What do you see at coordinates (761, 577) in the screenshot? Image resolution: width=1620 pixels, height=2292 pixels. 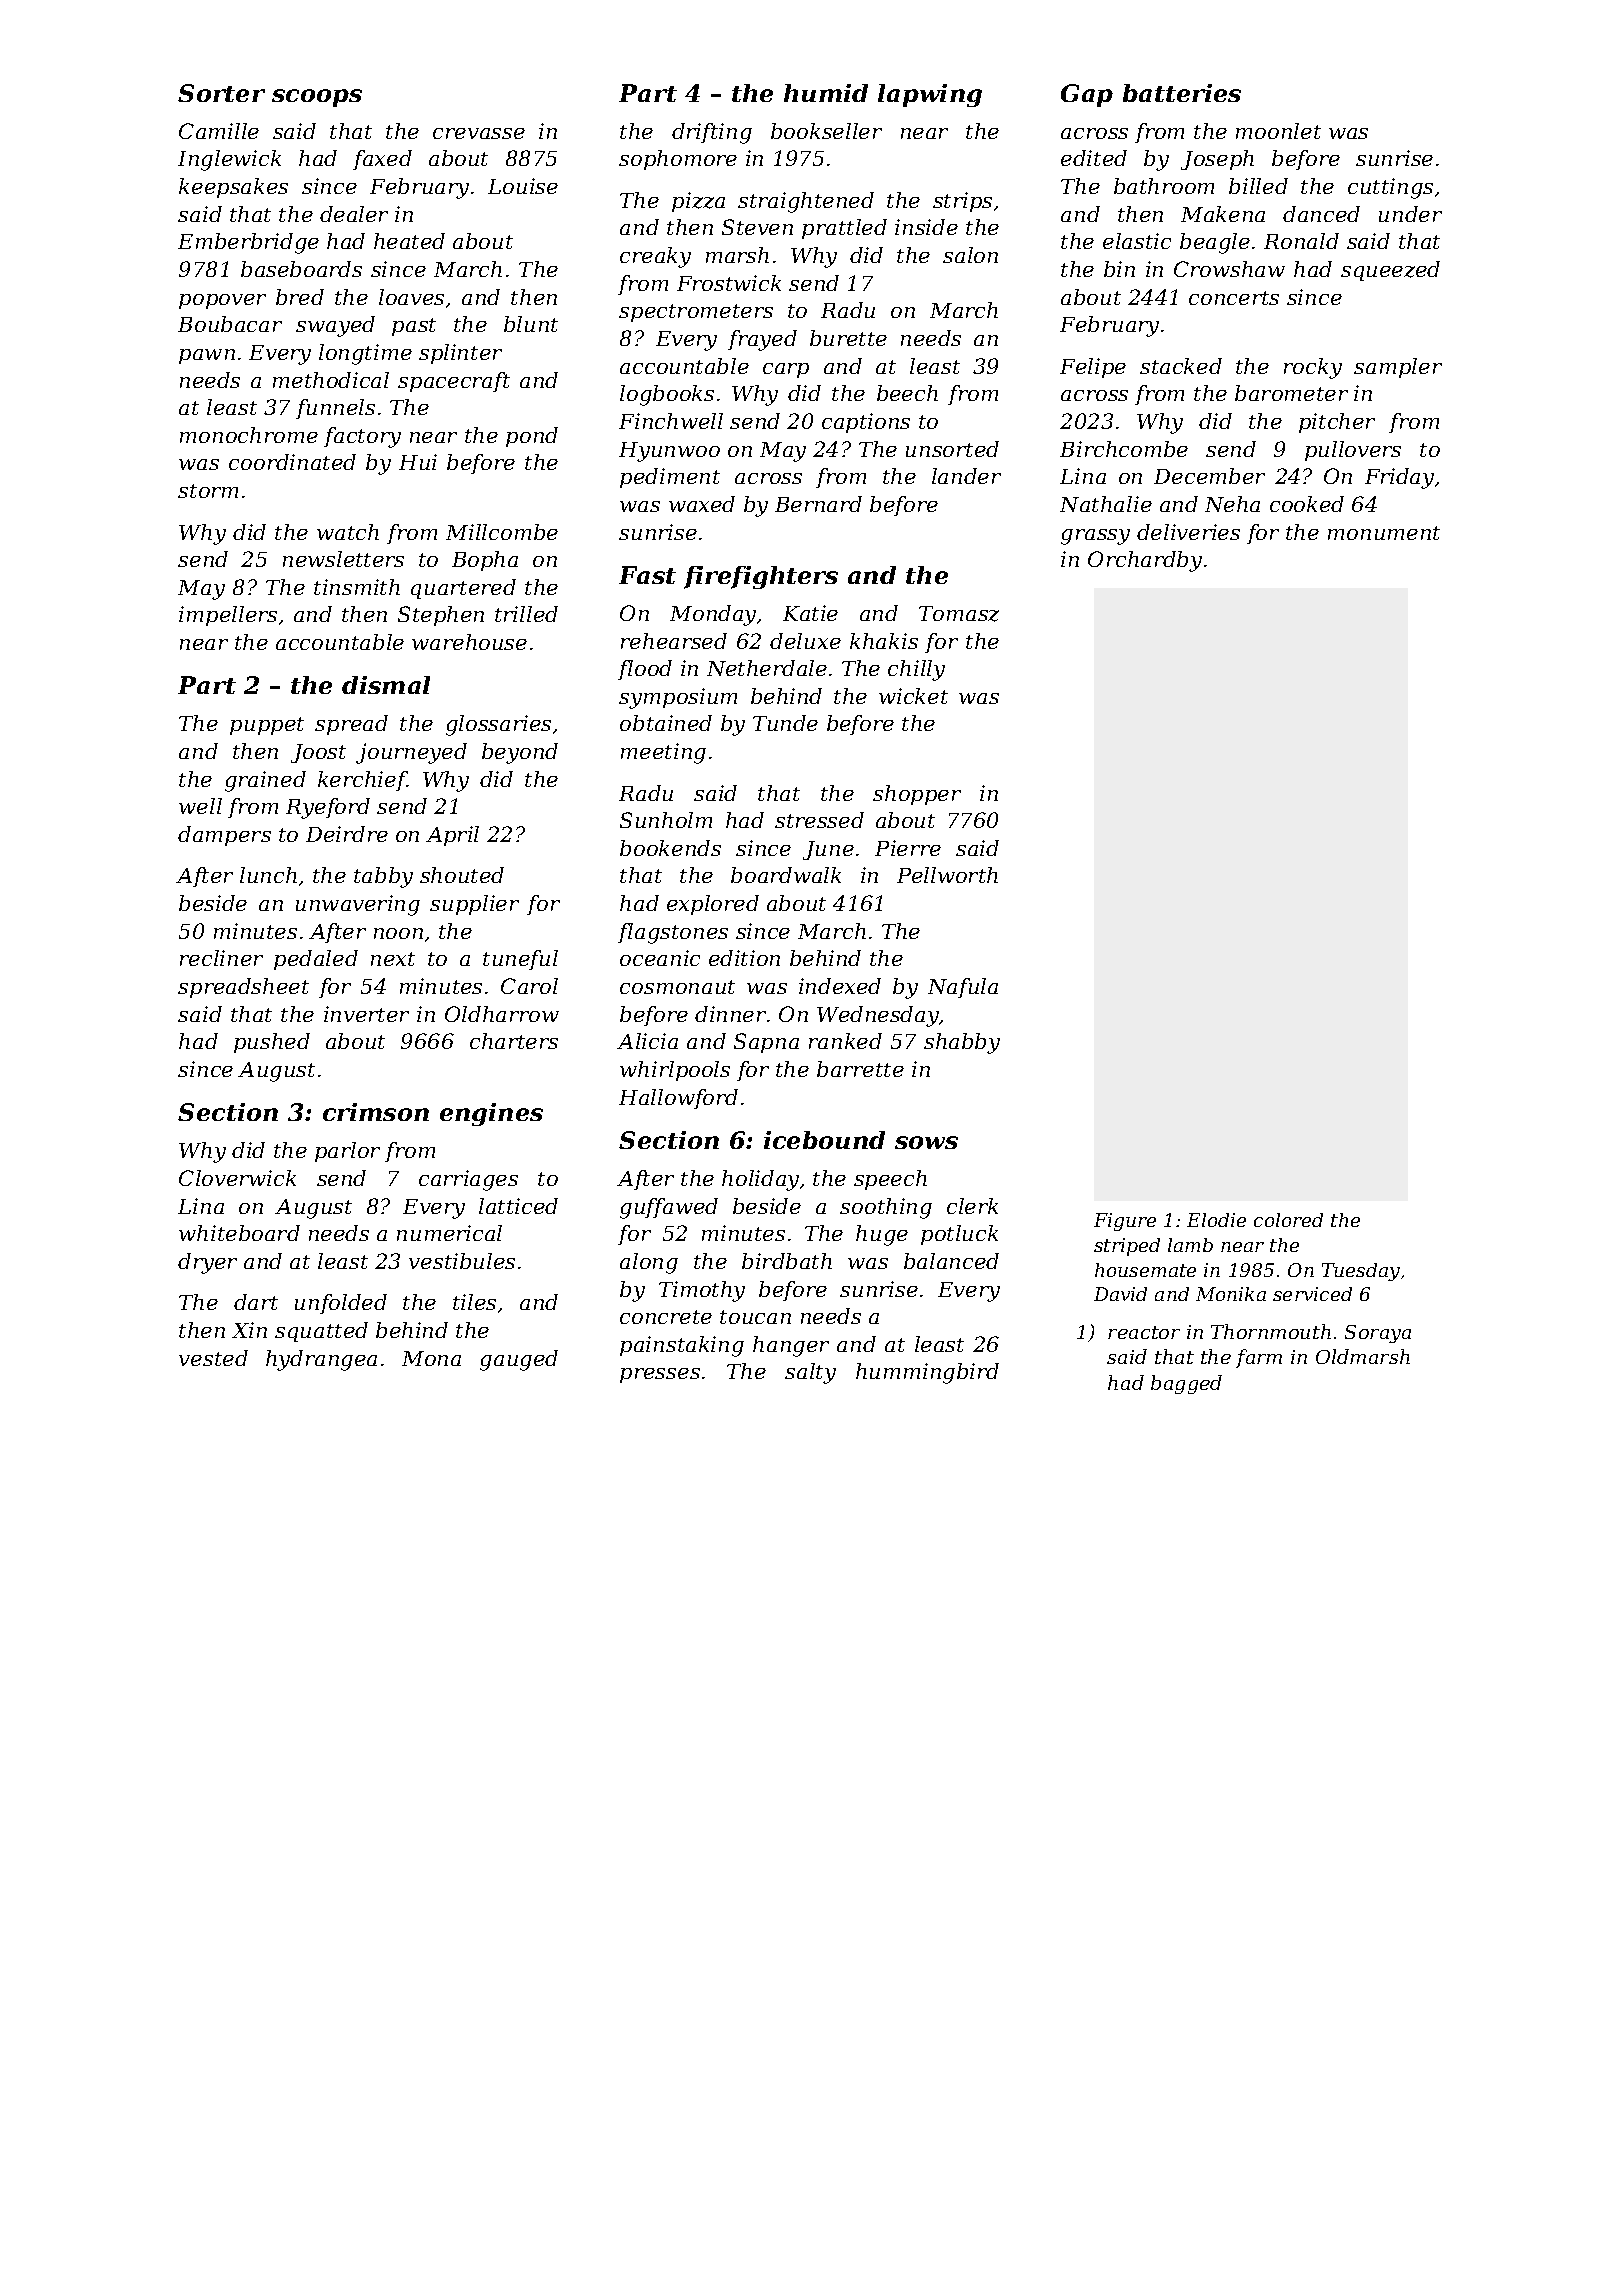 I see `firefighters` at bounding box center [761, 577].
